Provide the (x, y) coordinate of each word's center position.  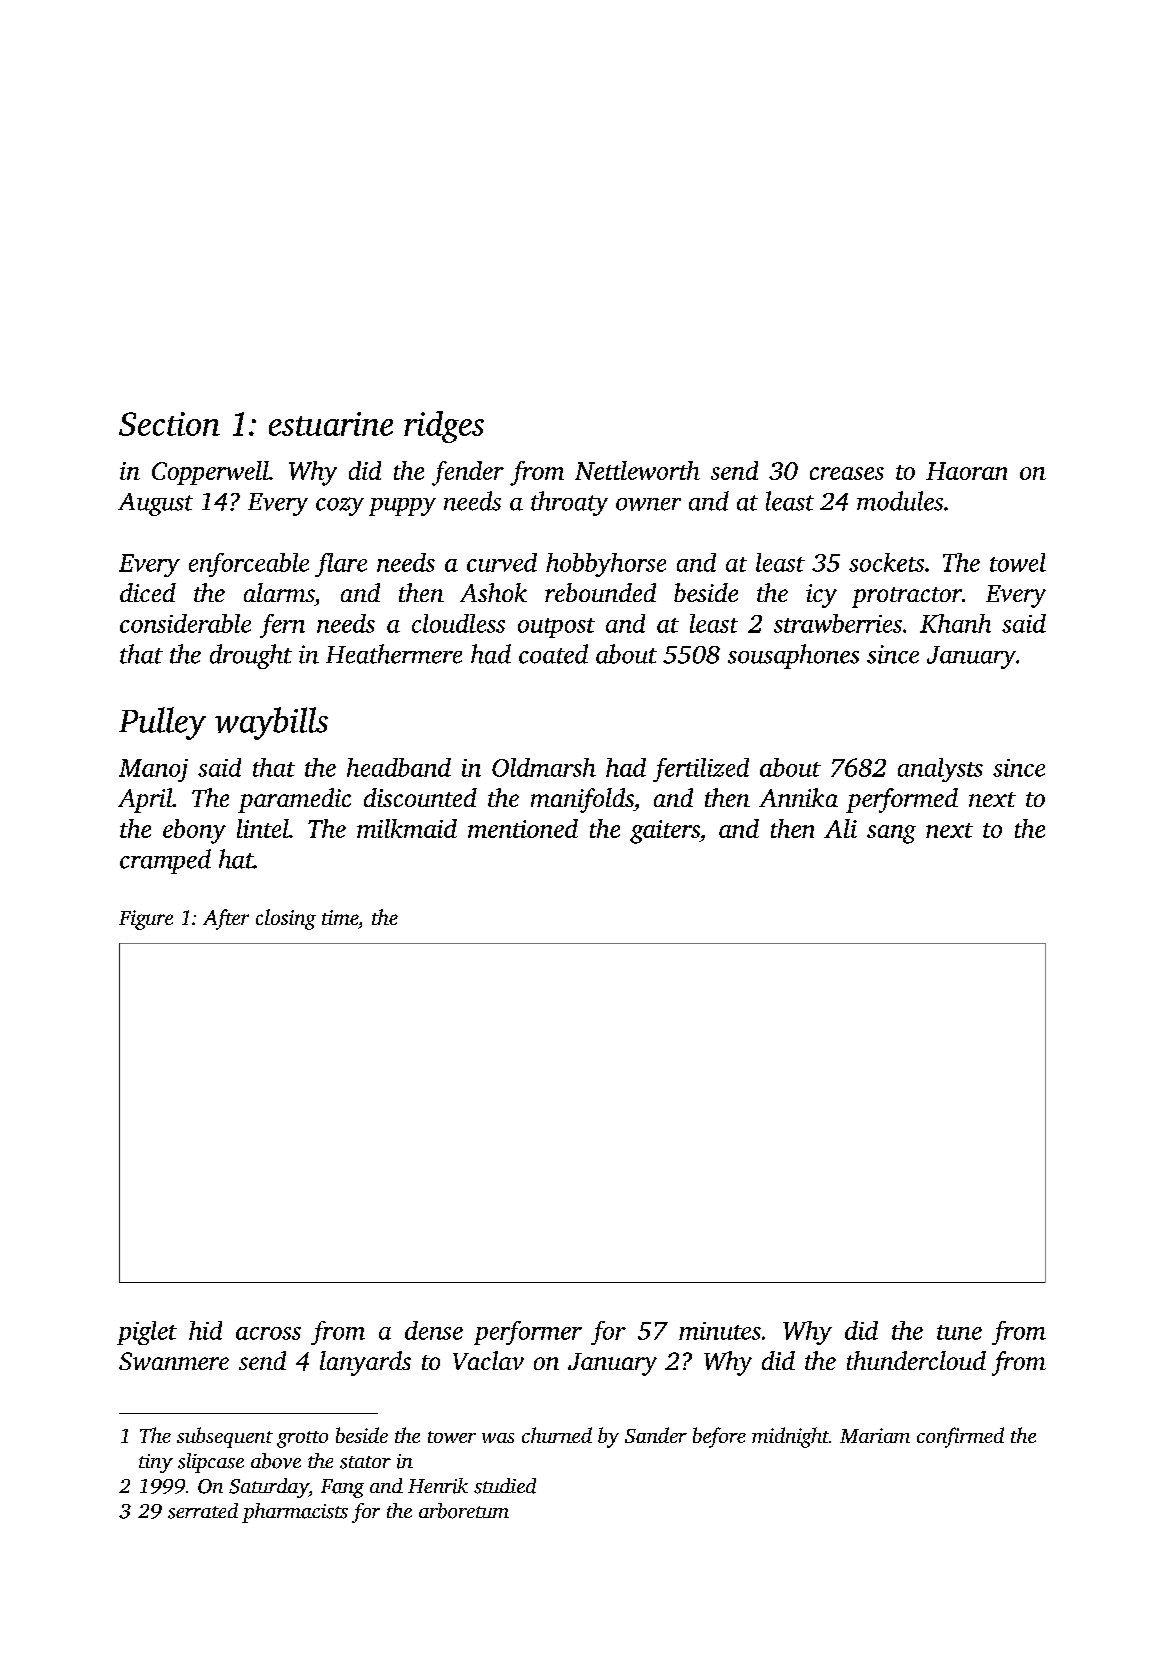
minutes (720, 1331)
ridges (444, 427)
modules (900, 501)
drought (251, 656)
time (340, 917)
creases (847, 473)
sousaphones (793, 656)
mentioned (523, 828)
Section (169, 424)
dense (434, 1330)
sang (891, 834)
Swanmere (174, 1361)
